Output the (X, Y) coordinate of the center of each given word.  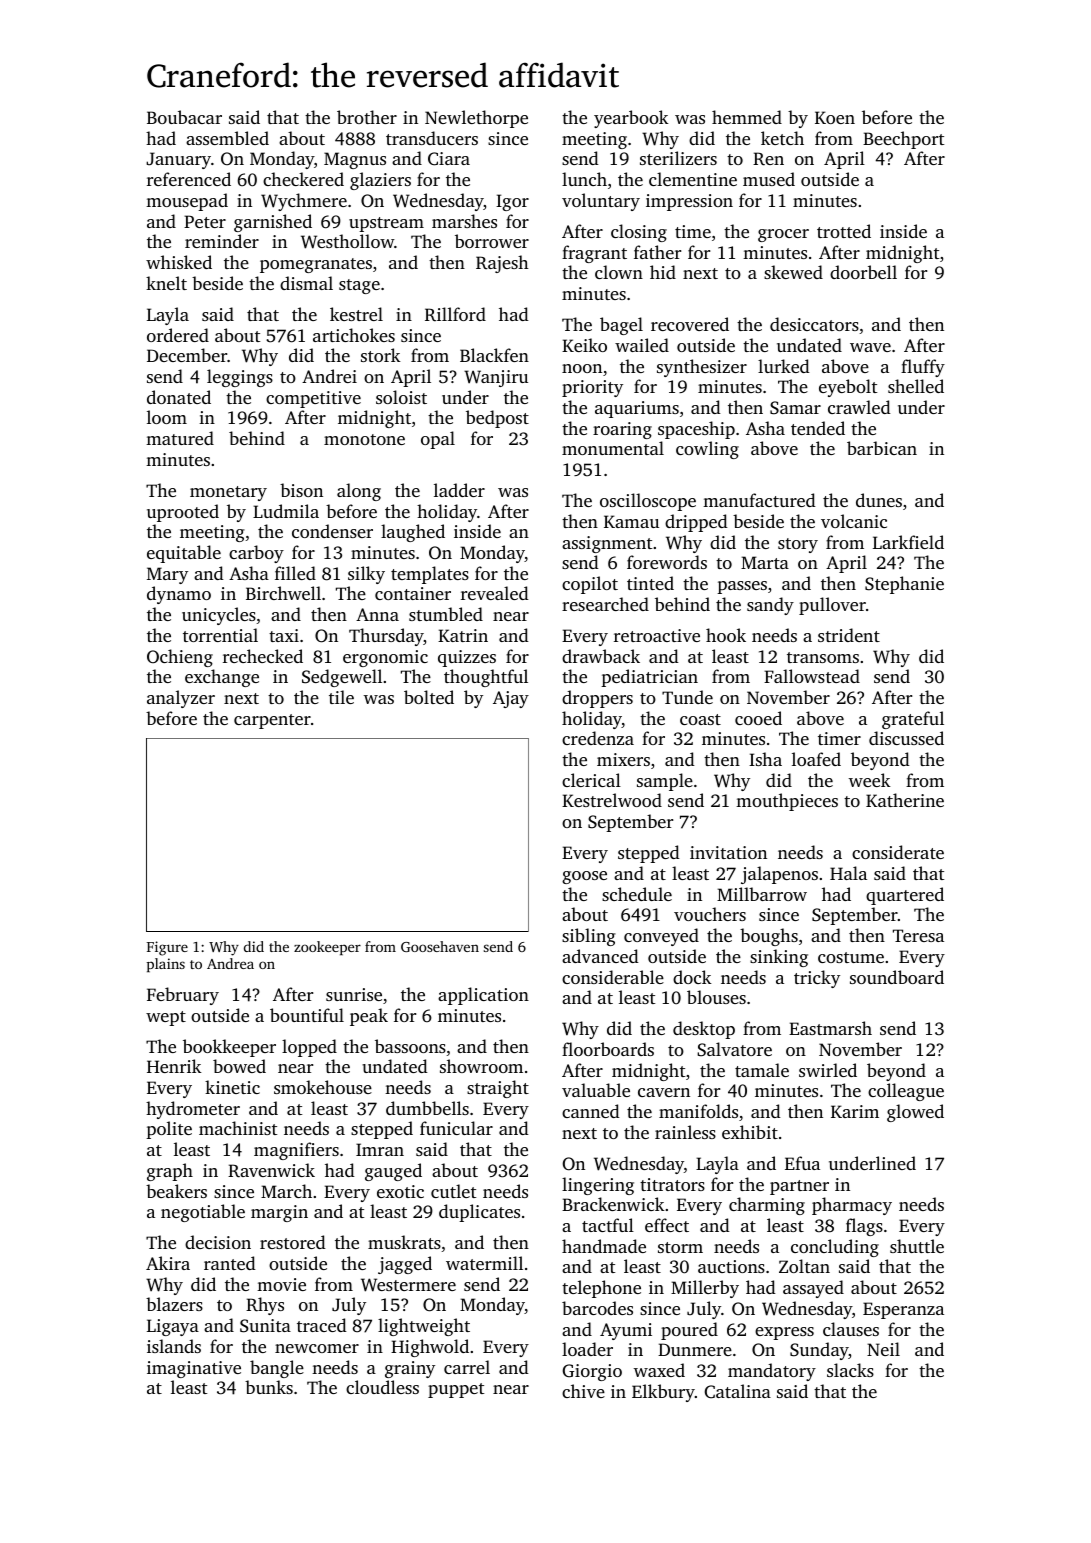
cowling (707, 450)
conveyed (661, 937)
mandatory (772, 1372)
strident (849, 635)
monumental (613, 448)
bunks (269, 1387)
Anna (377, 614)
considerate (898, 852)
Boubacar (184, 117)
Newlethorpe (476, 119)
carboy (256, 554)
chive (583, 1391)
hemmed (747, 117)
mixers (623, 759)
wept (166, 1018)
